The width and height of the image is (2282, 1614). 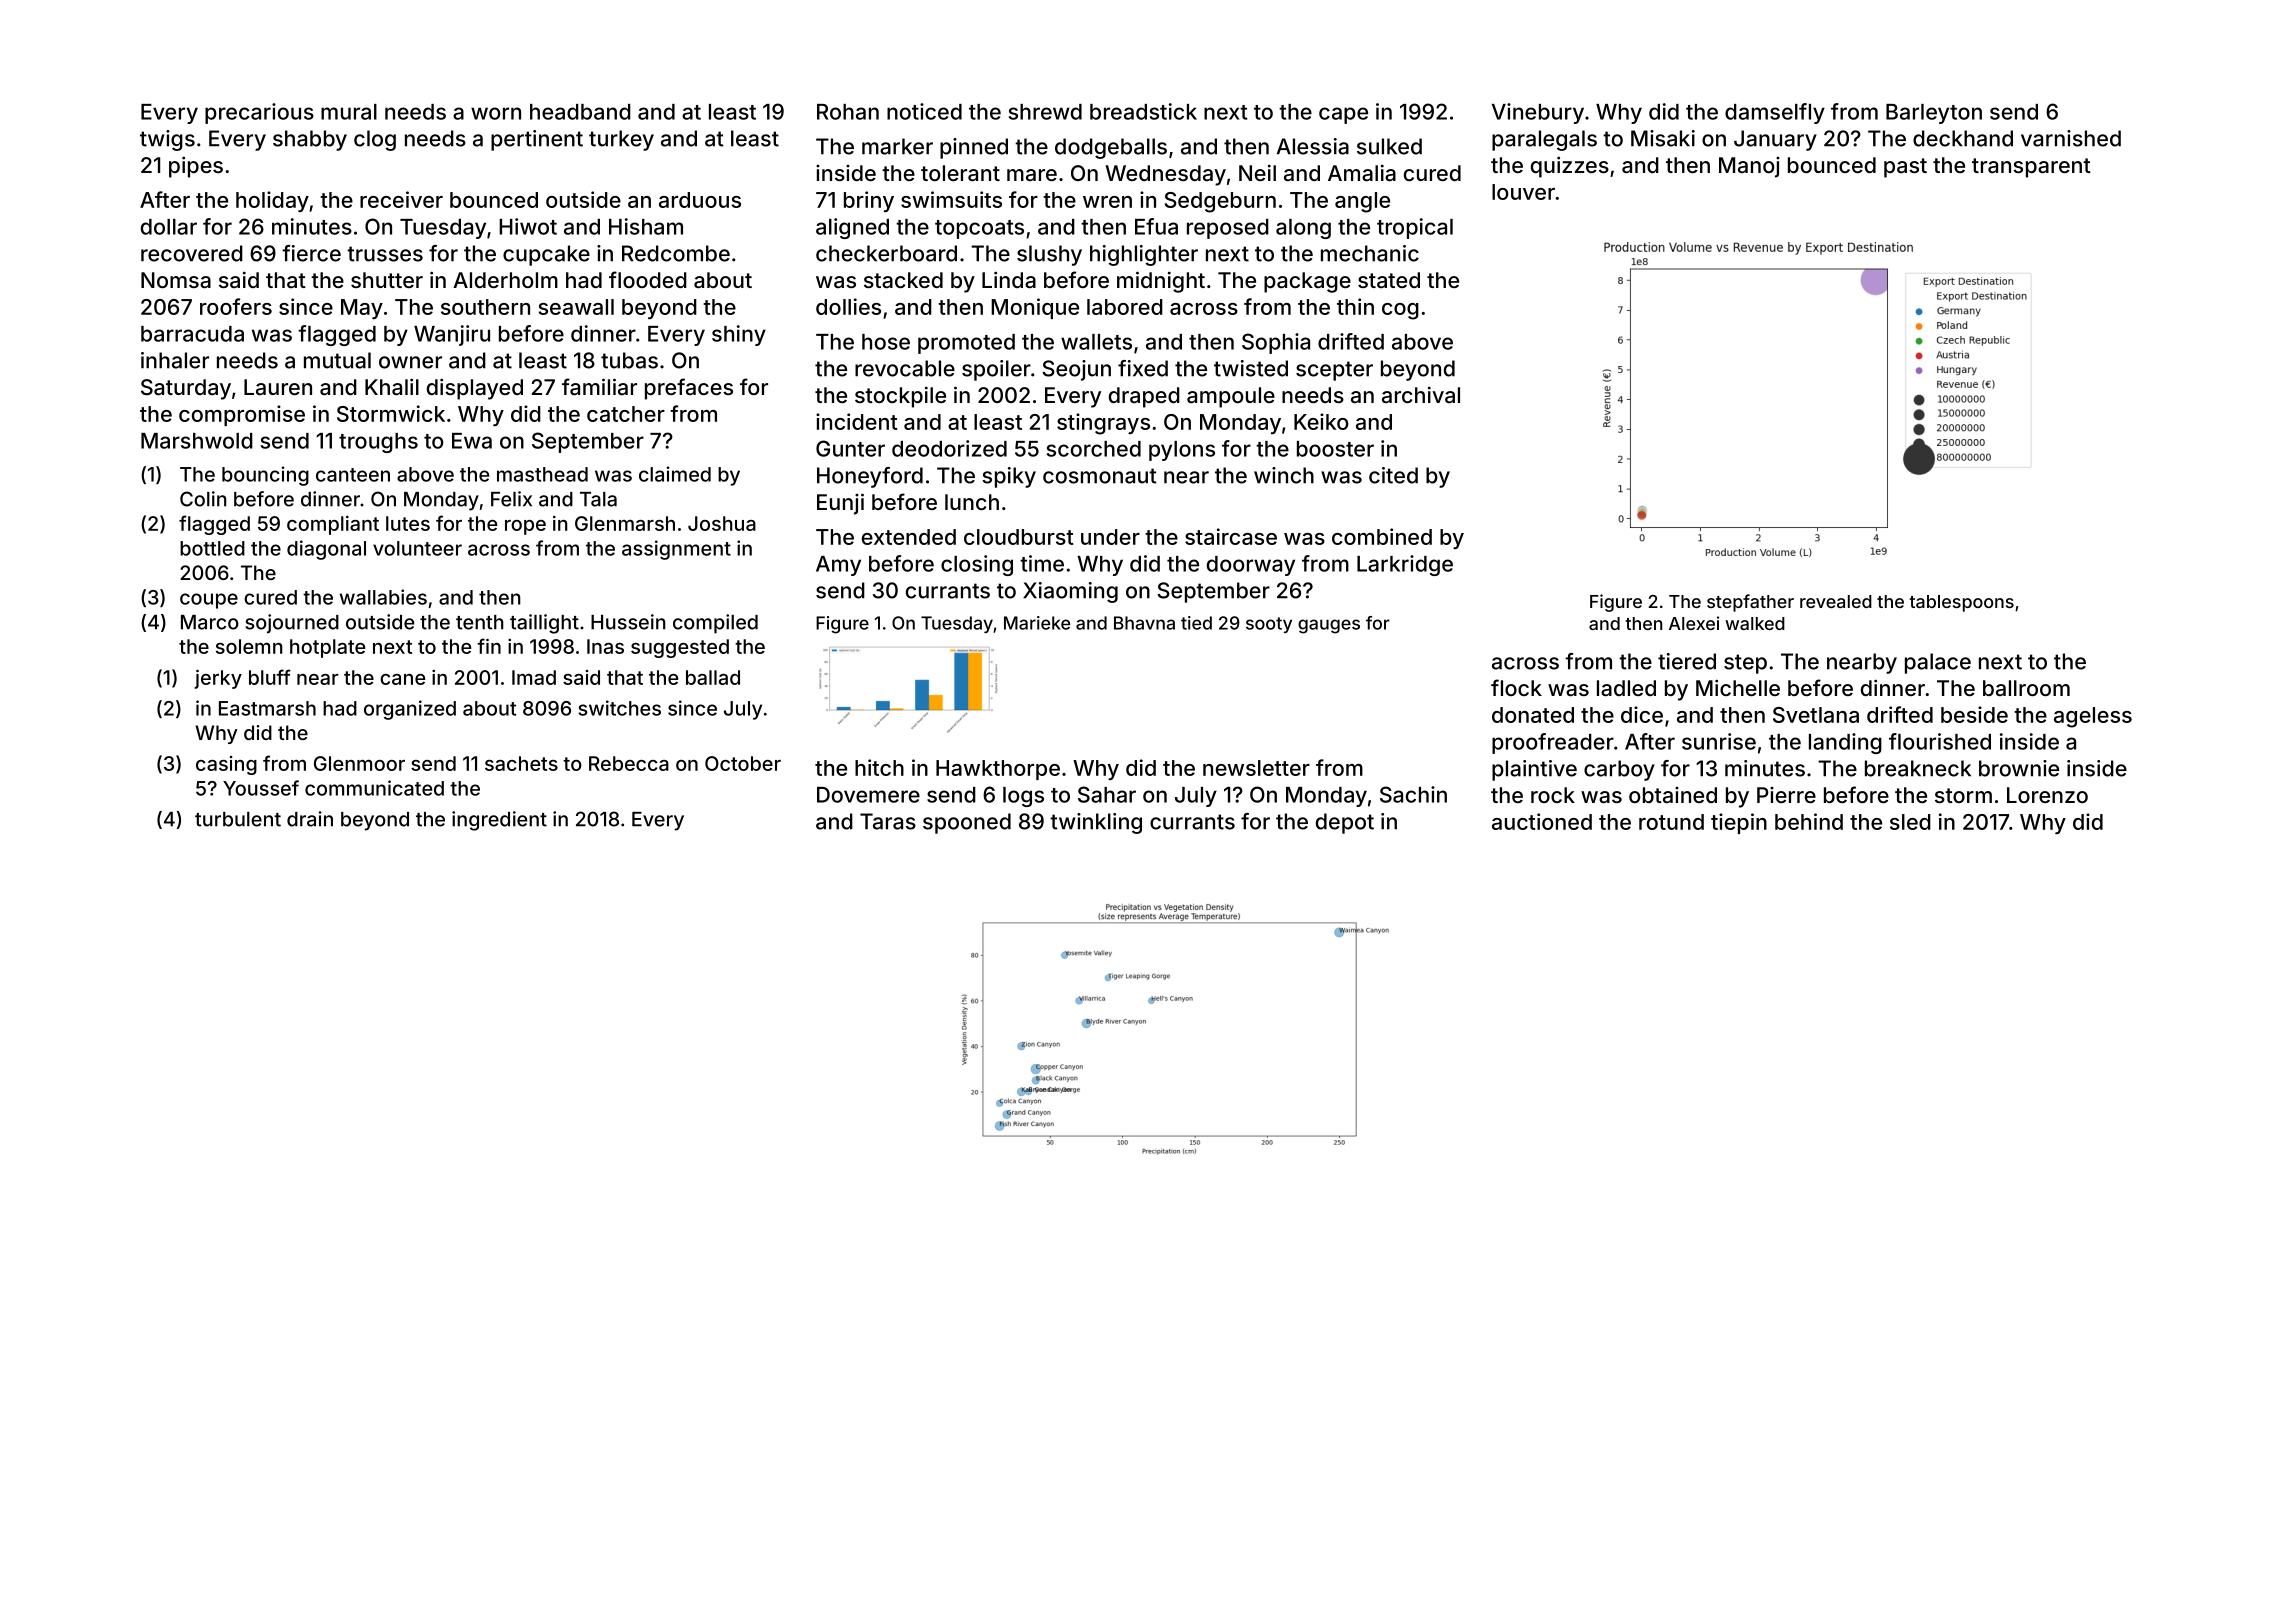 I want to click on organized, so click(x=410, y=710).
